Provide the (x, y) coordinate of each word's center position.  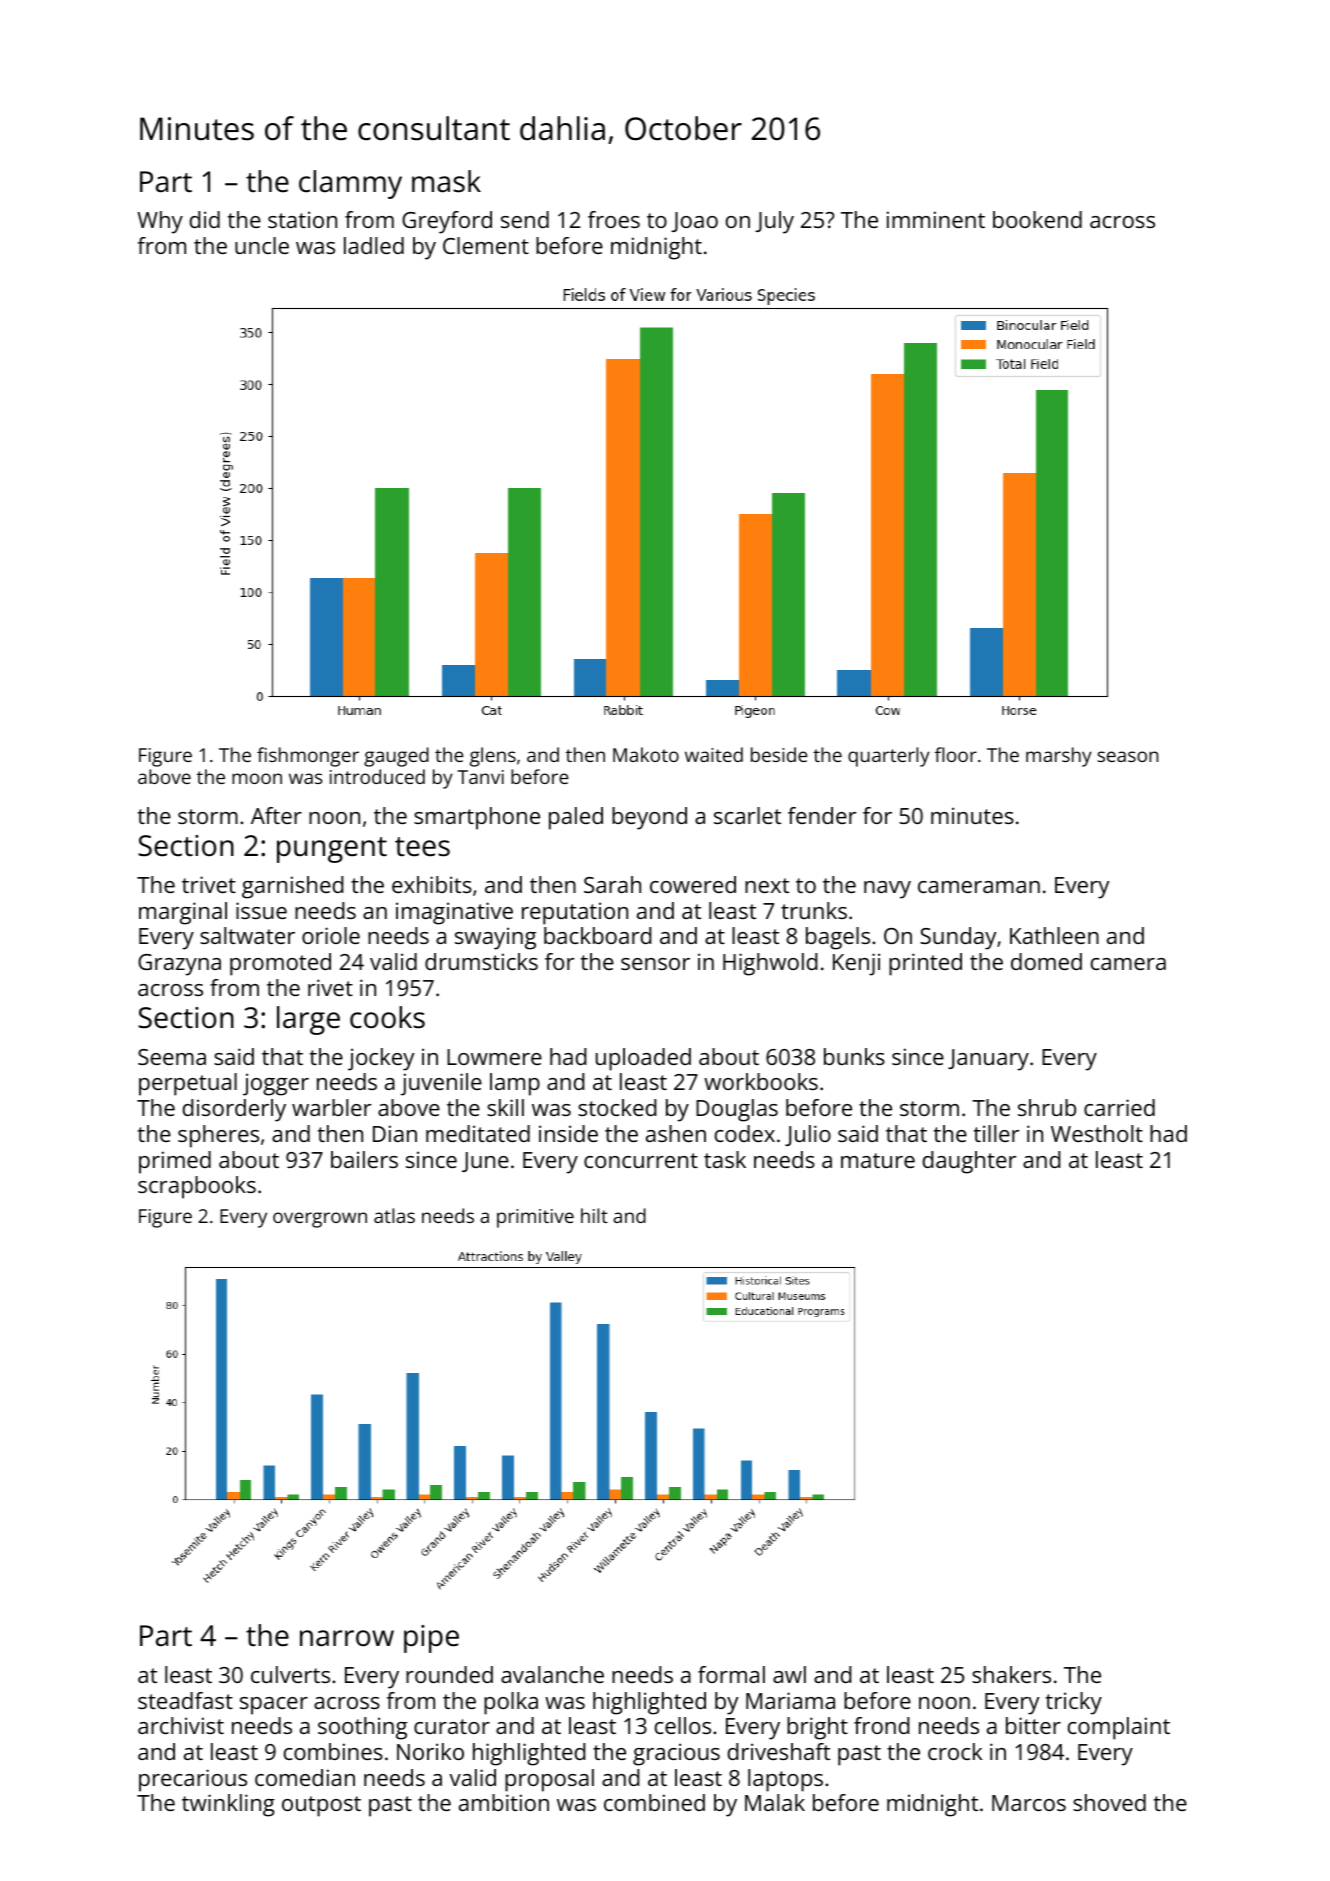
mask (446, 181)
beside (779, 754)
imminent (936, 219)
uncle (262, 245)
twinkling (228, 1805)
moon (257, 778)
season (1128, 756)
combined (654, 1802)
